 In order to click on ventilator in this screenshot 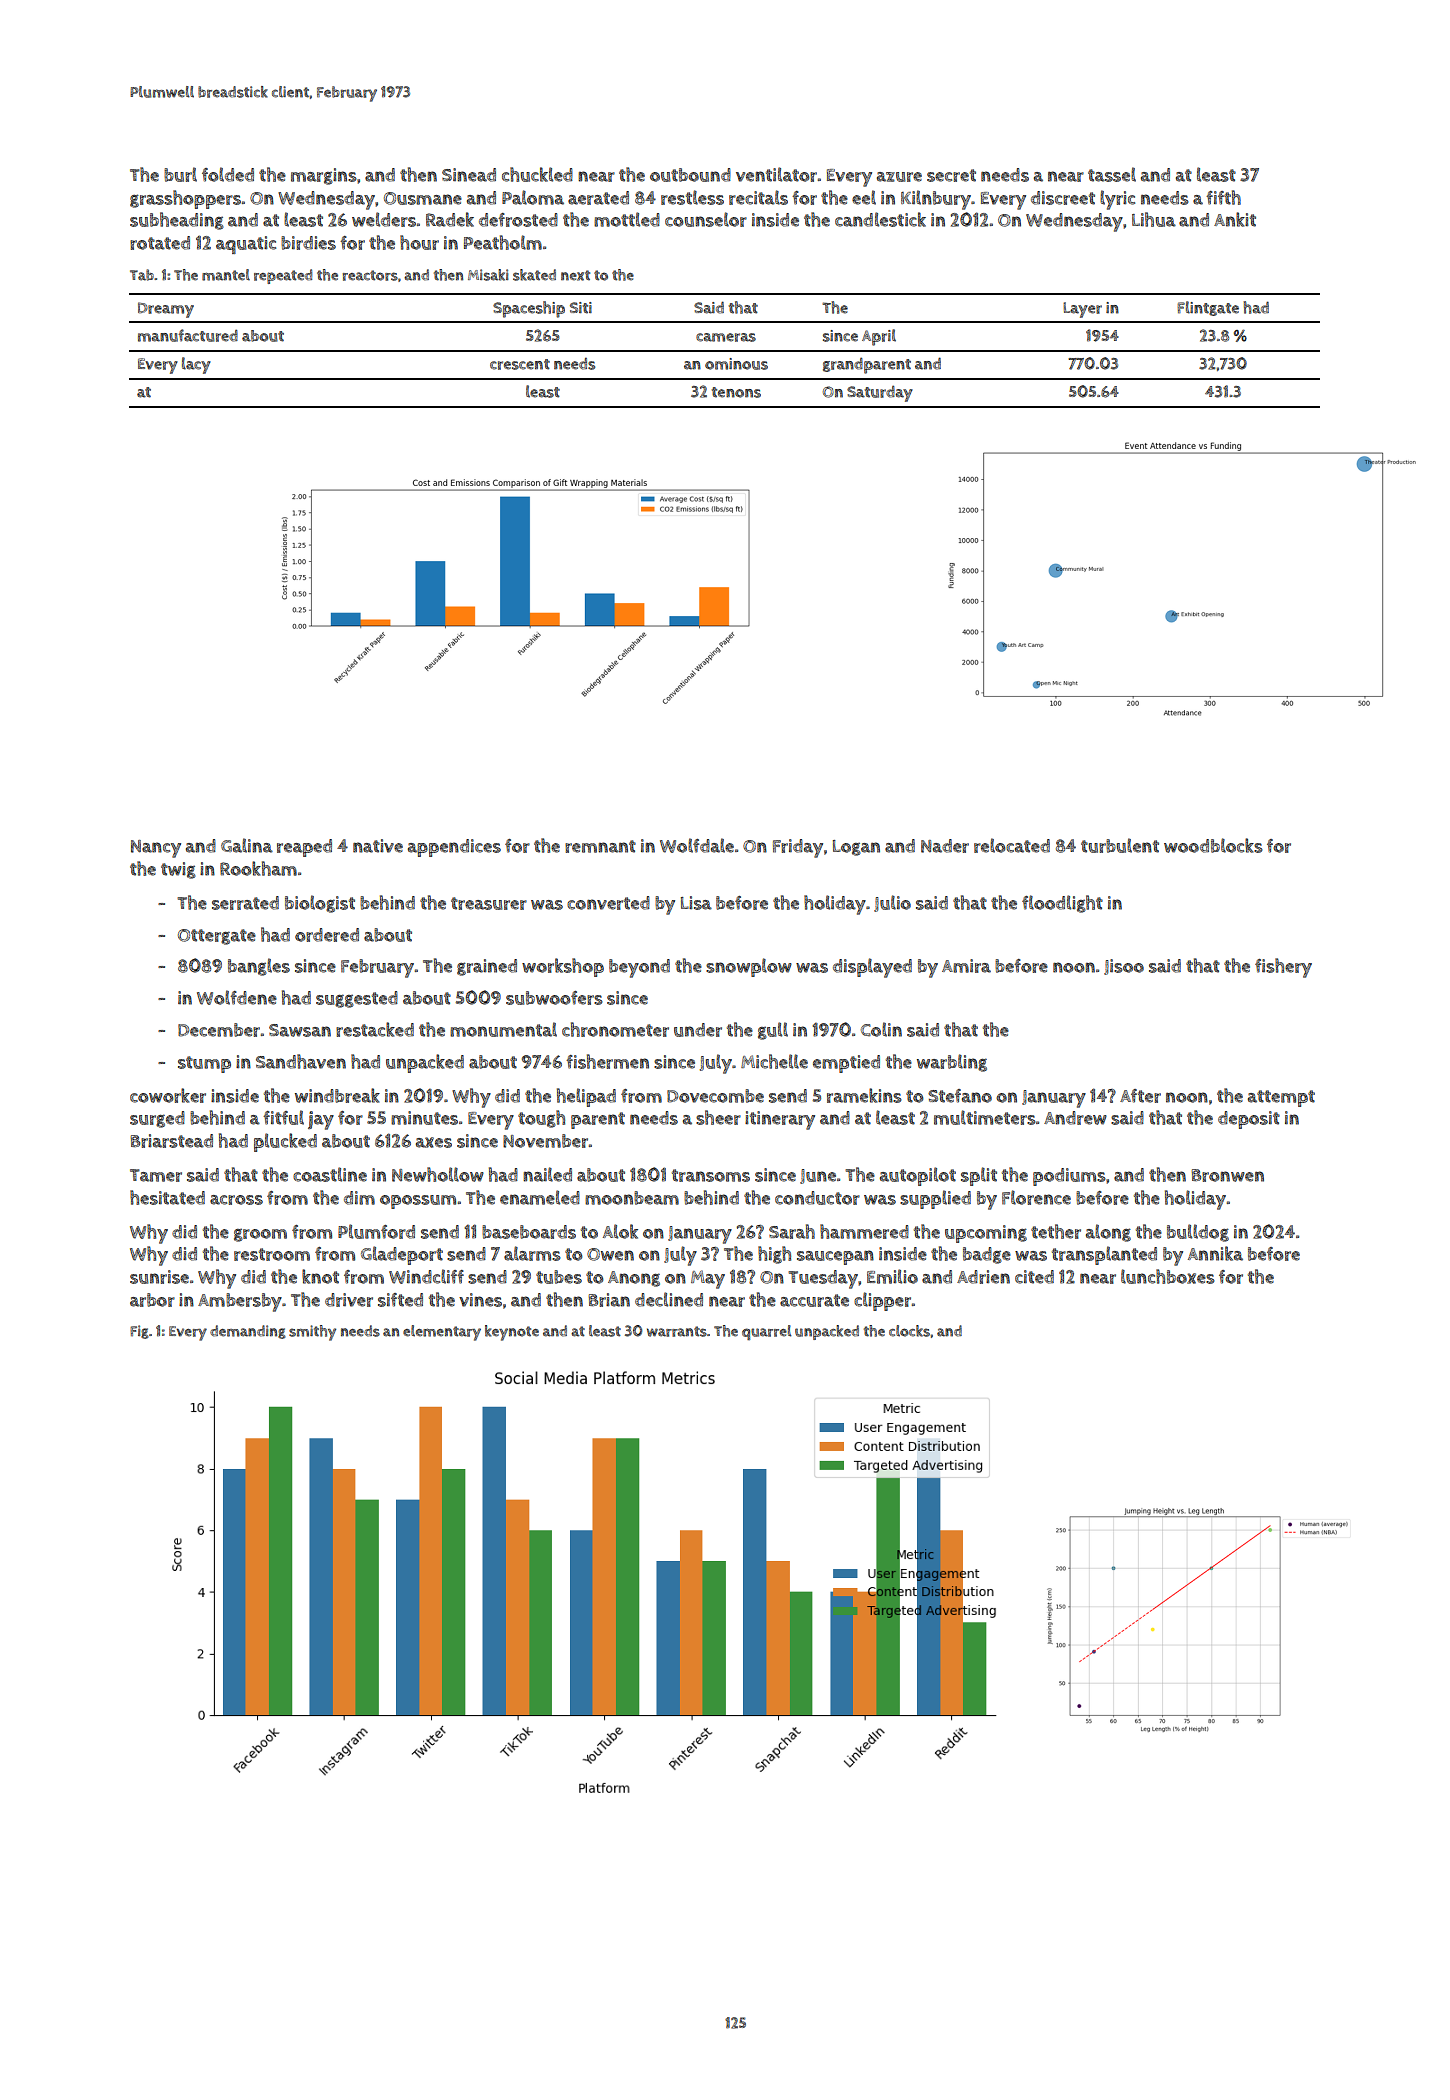, I will do `click(776, 174)`.
